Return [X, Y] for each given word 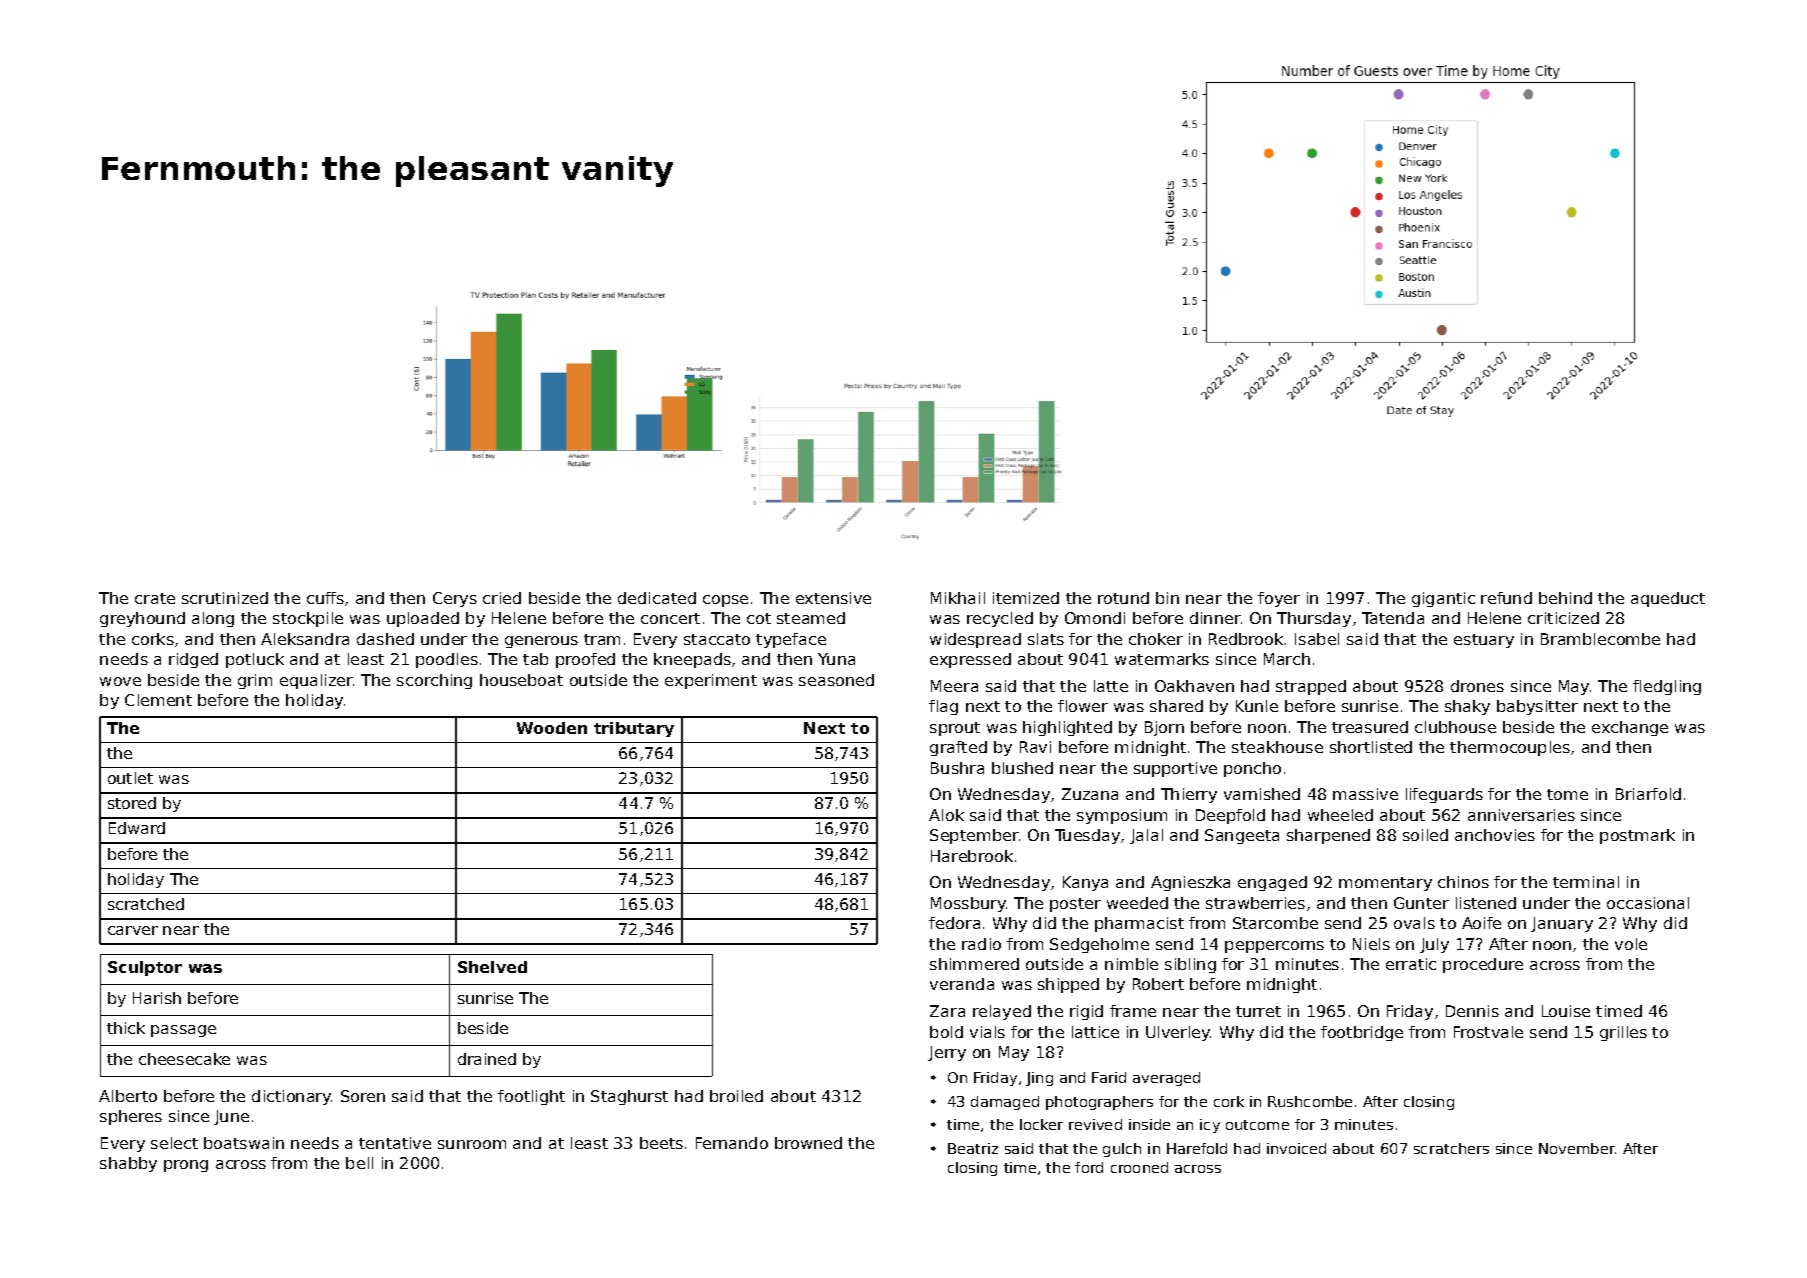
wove [120, 681]
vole [1631, 944]
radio [981, 944]
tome [1567, 794]
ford [1089, 1167]
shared [1176, 706]
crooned [1139, 1167]
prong [186, 1166]
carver [133, 930]
